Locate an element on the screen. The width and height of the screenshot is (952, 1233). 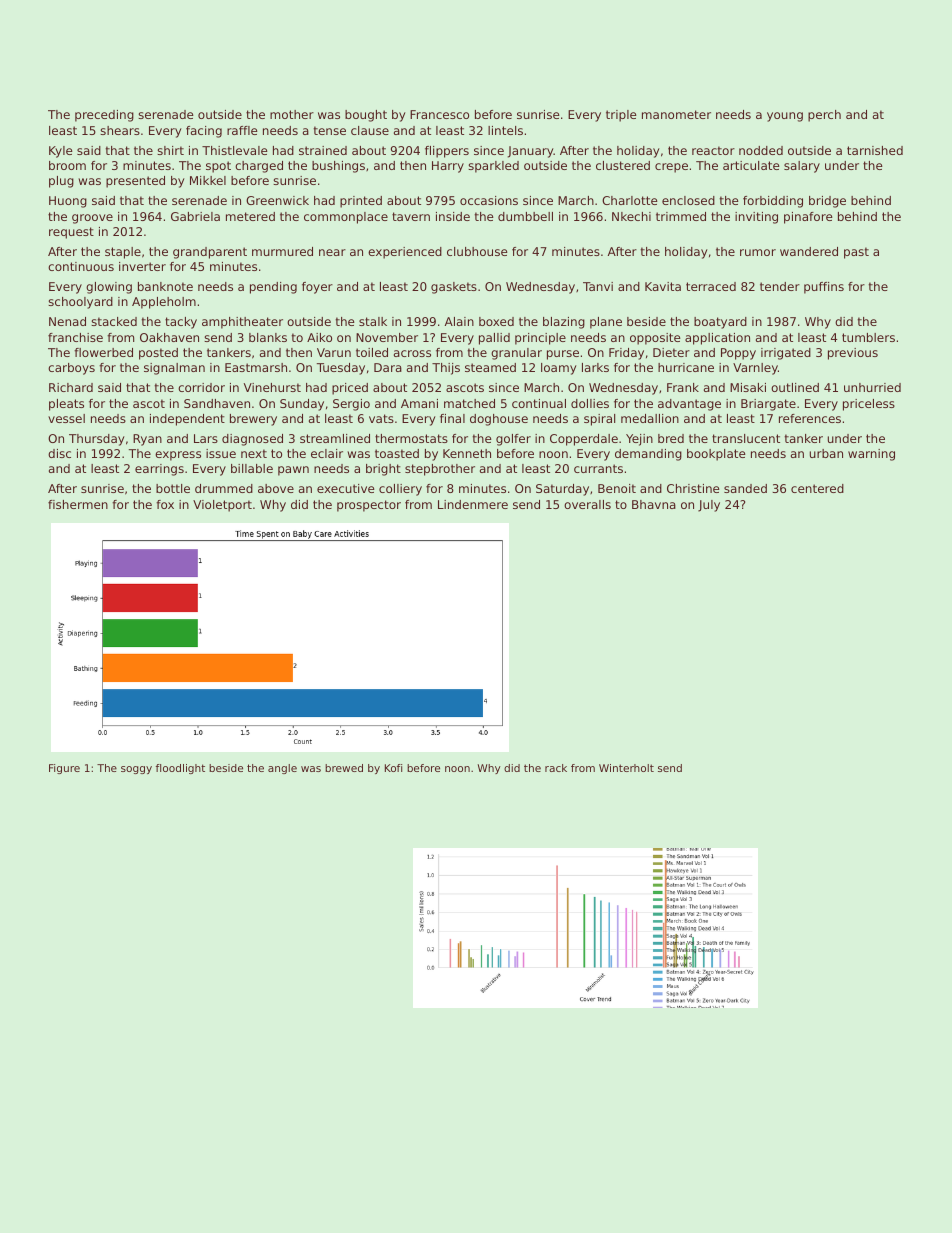
Francesco is located at coordinates (439, 114).
